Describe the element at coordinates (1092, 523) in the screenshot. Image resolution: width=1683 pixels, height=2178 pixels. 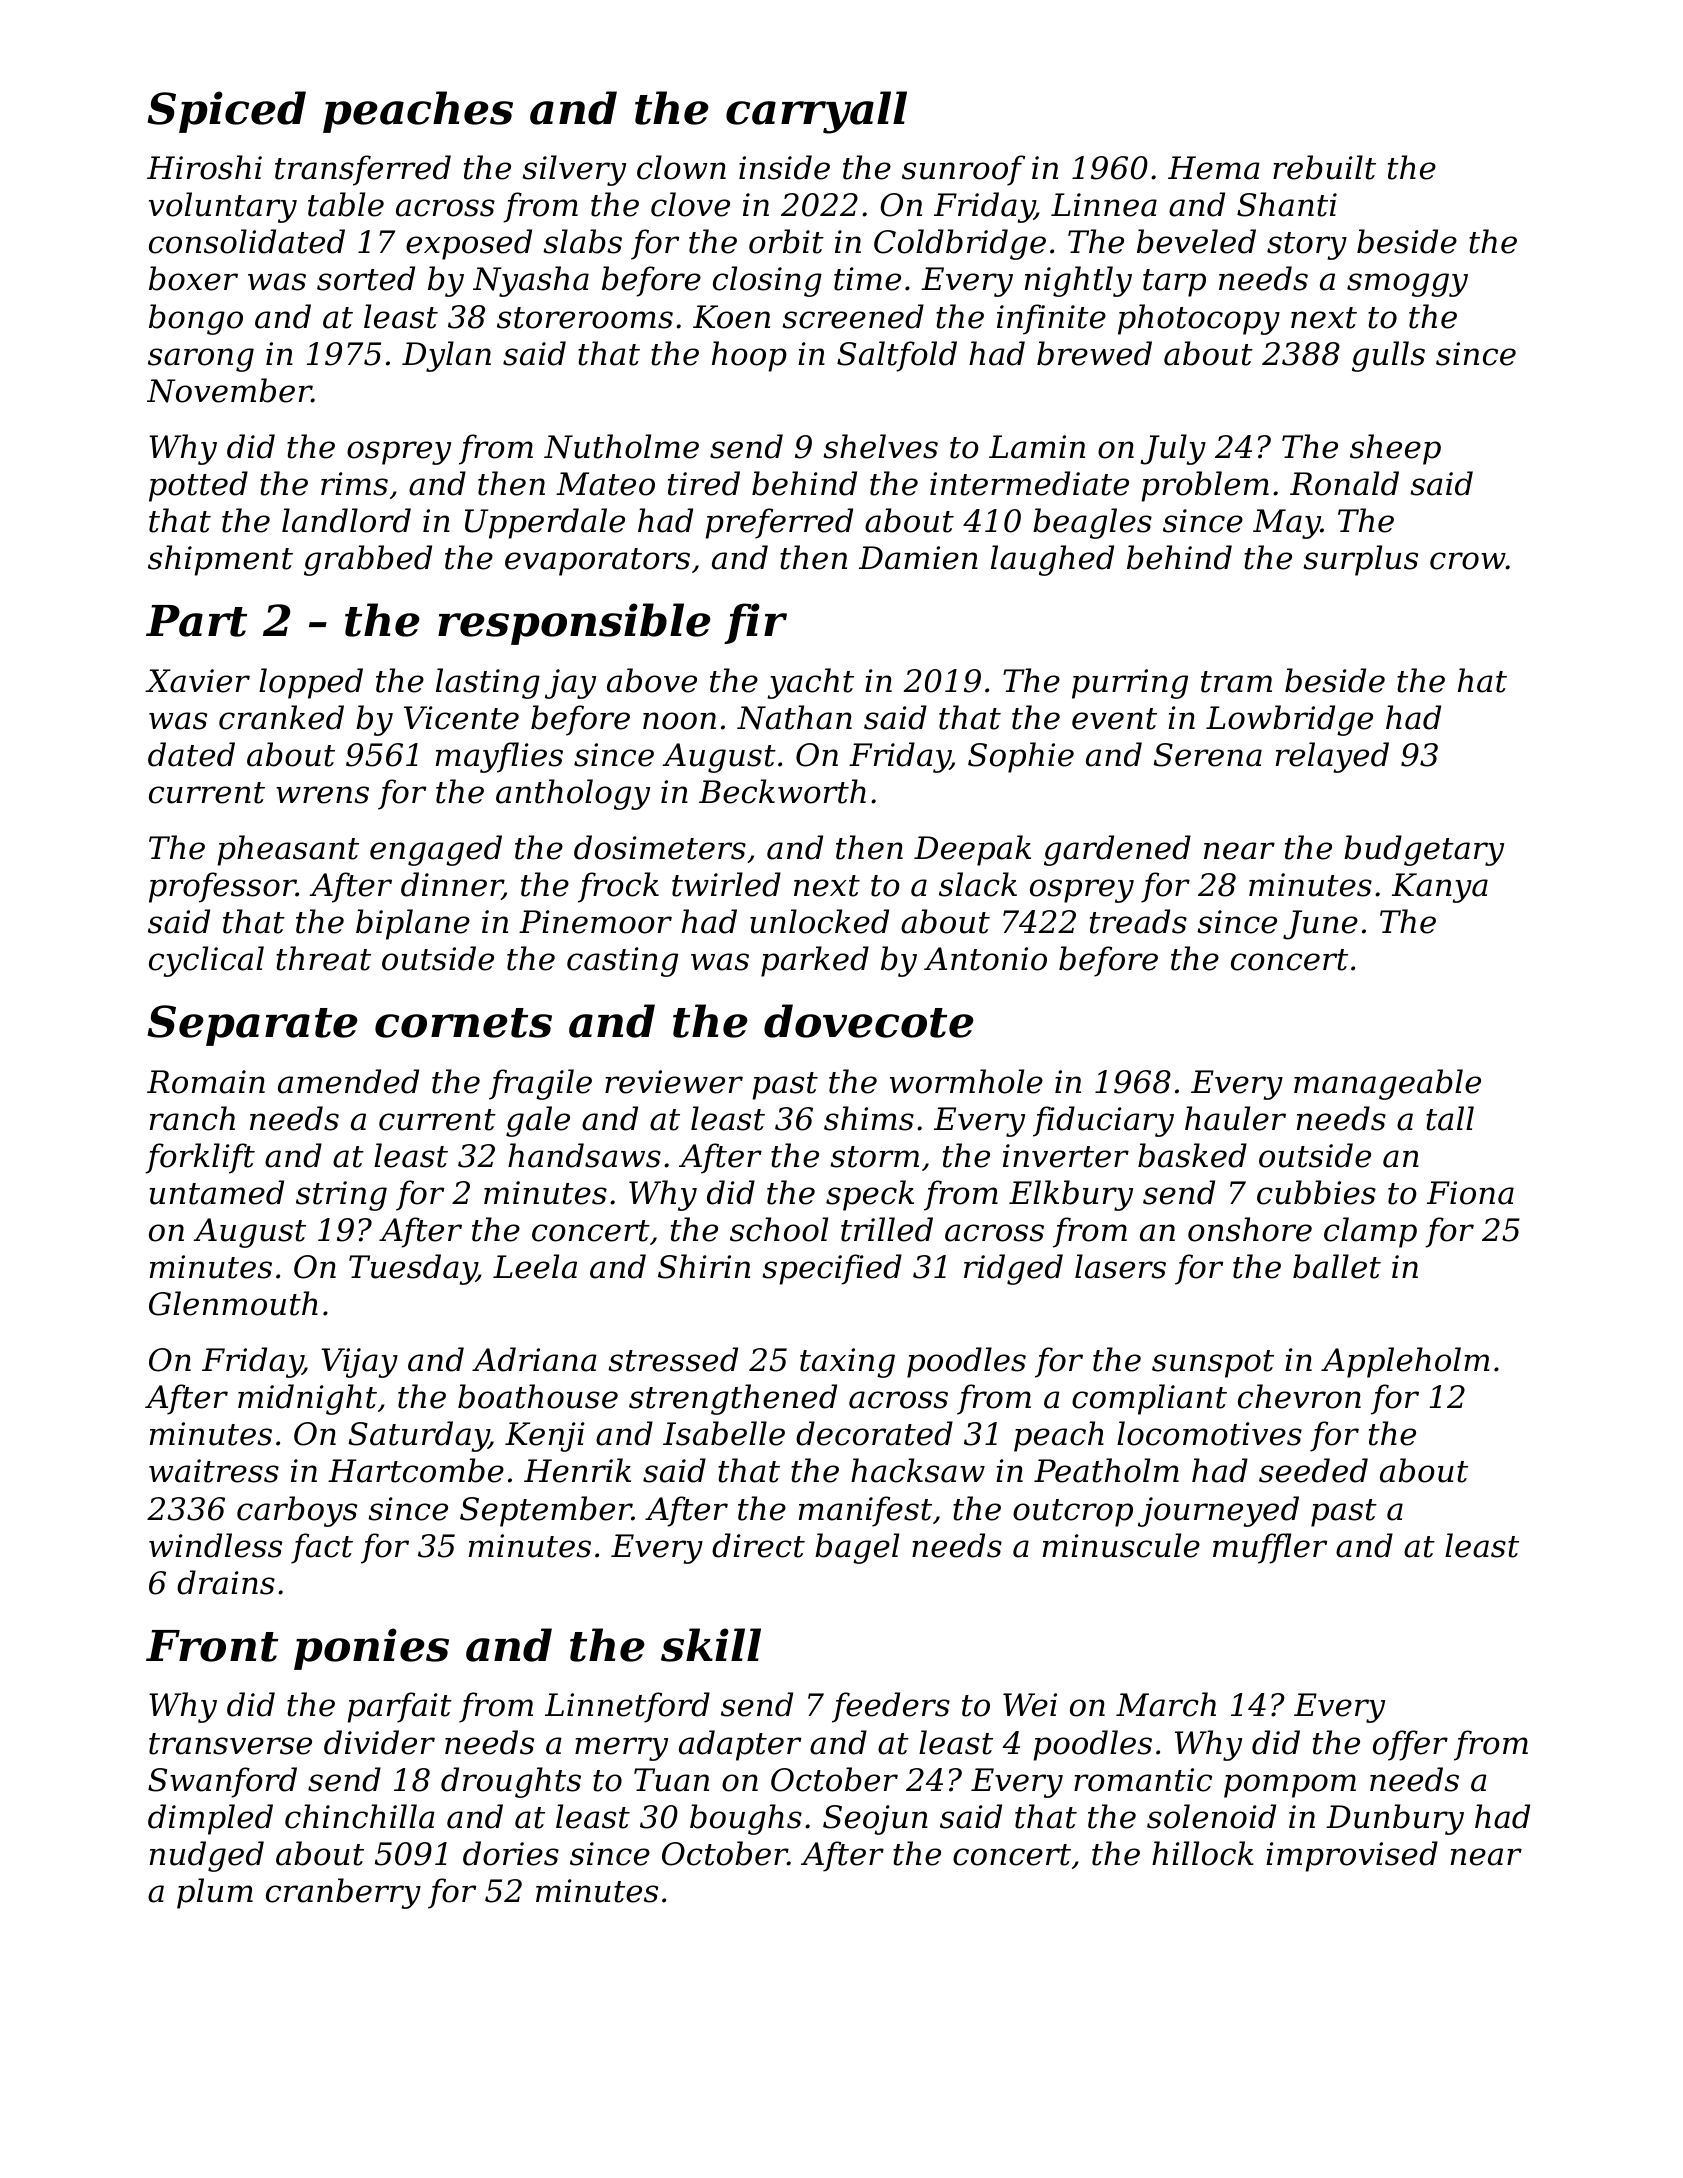
I see `beagles` at that location.
